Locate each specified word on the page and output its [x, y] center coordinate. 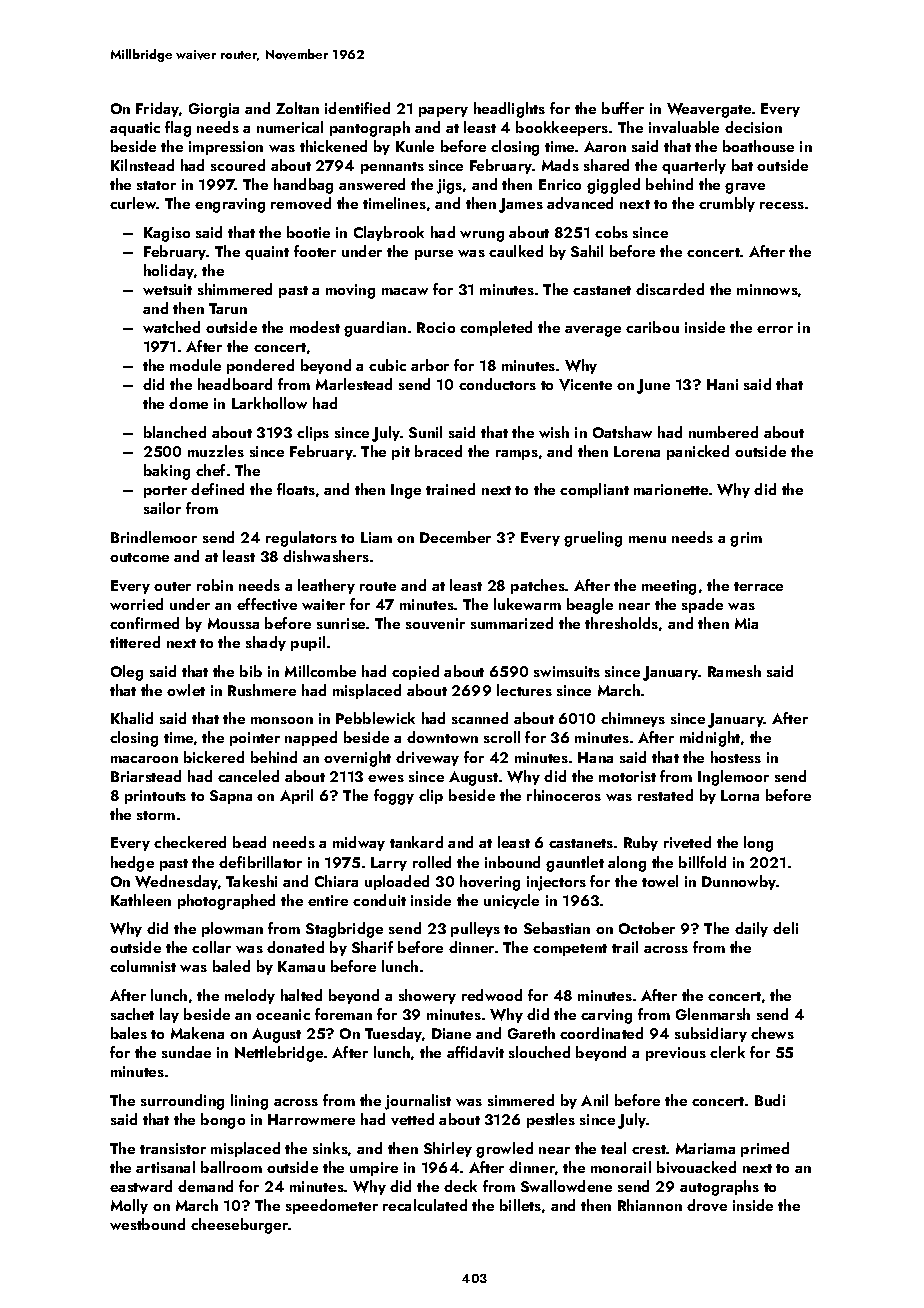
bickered [214, 757]
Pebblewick [375, 718]
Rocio [436, 327]
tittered [135, 642]
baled [231, 966]
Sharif [372, 947]
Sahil [587, 251]
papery [443, 112]
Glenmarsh [713, 1014]
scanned [480, 718]
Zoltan [297, 108]
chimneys [633, 719]
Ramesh [734, 671]
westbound [147, 1224]
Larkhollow [269, 403]
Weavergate [709, 110]
